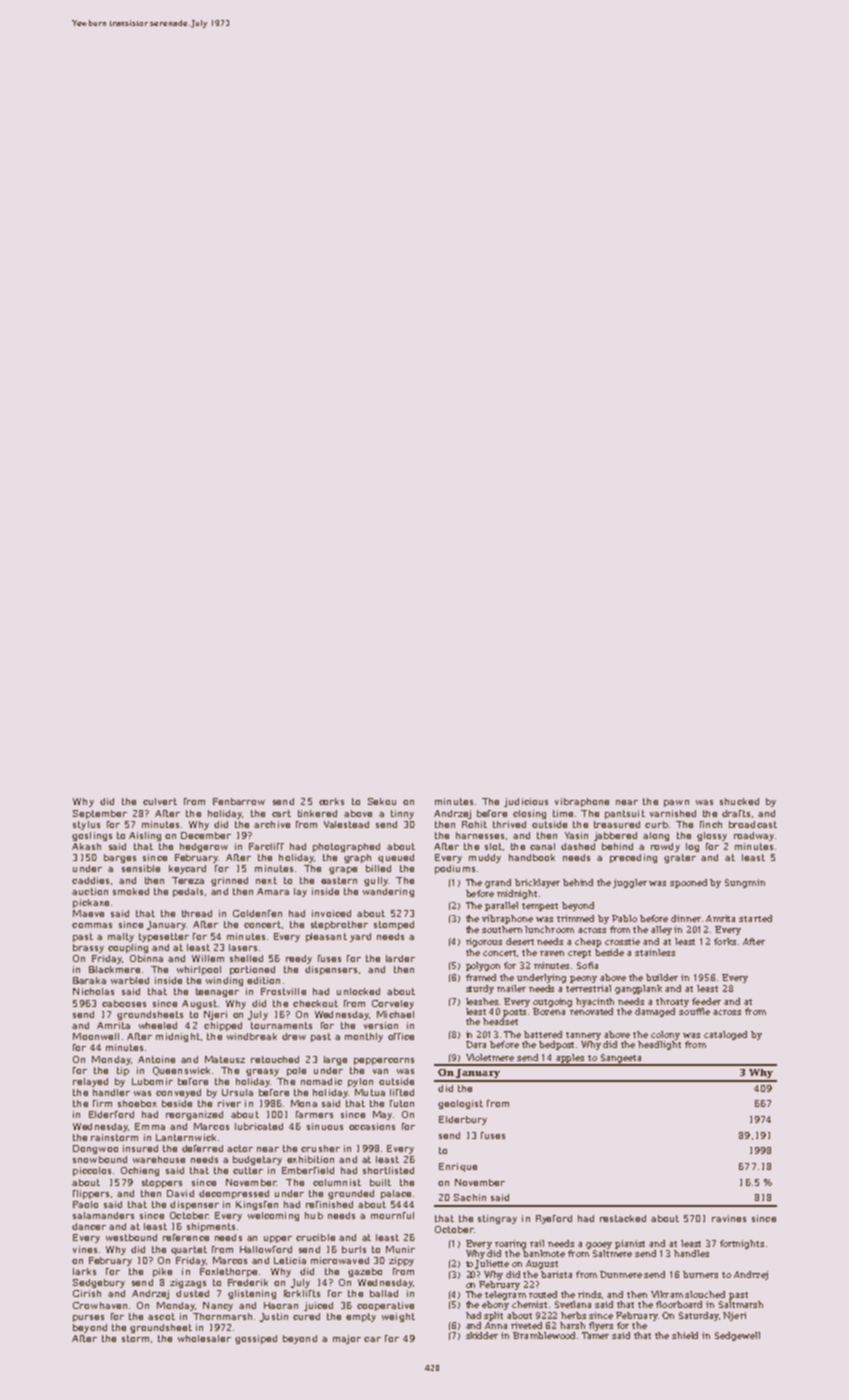 This document has width=849, height=1400. Describe the element at coordinates (725, 1035) in the document. I see `cataloged` at that location.
